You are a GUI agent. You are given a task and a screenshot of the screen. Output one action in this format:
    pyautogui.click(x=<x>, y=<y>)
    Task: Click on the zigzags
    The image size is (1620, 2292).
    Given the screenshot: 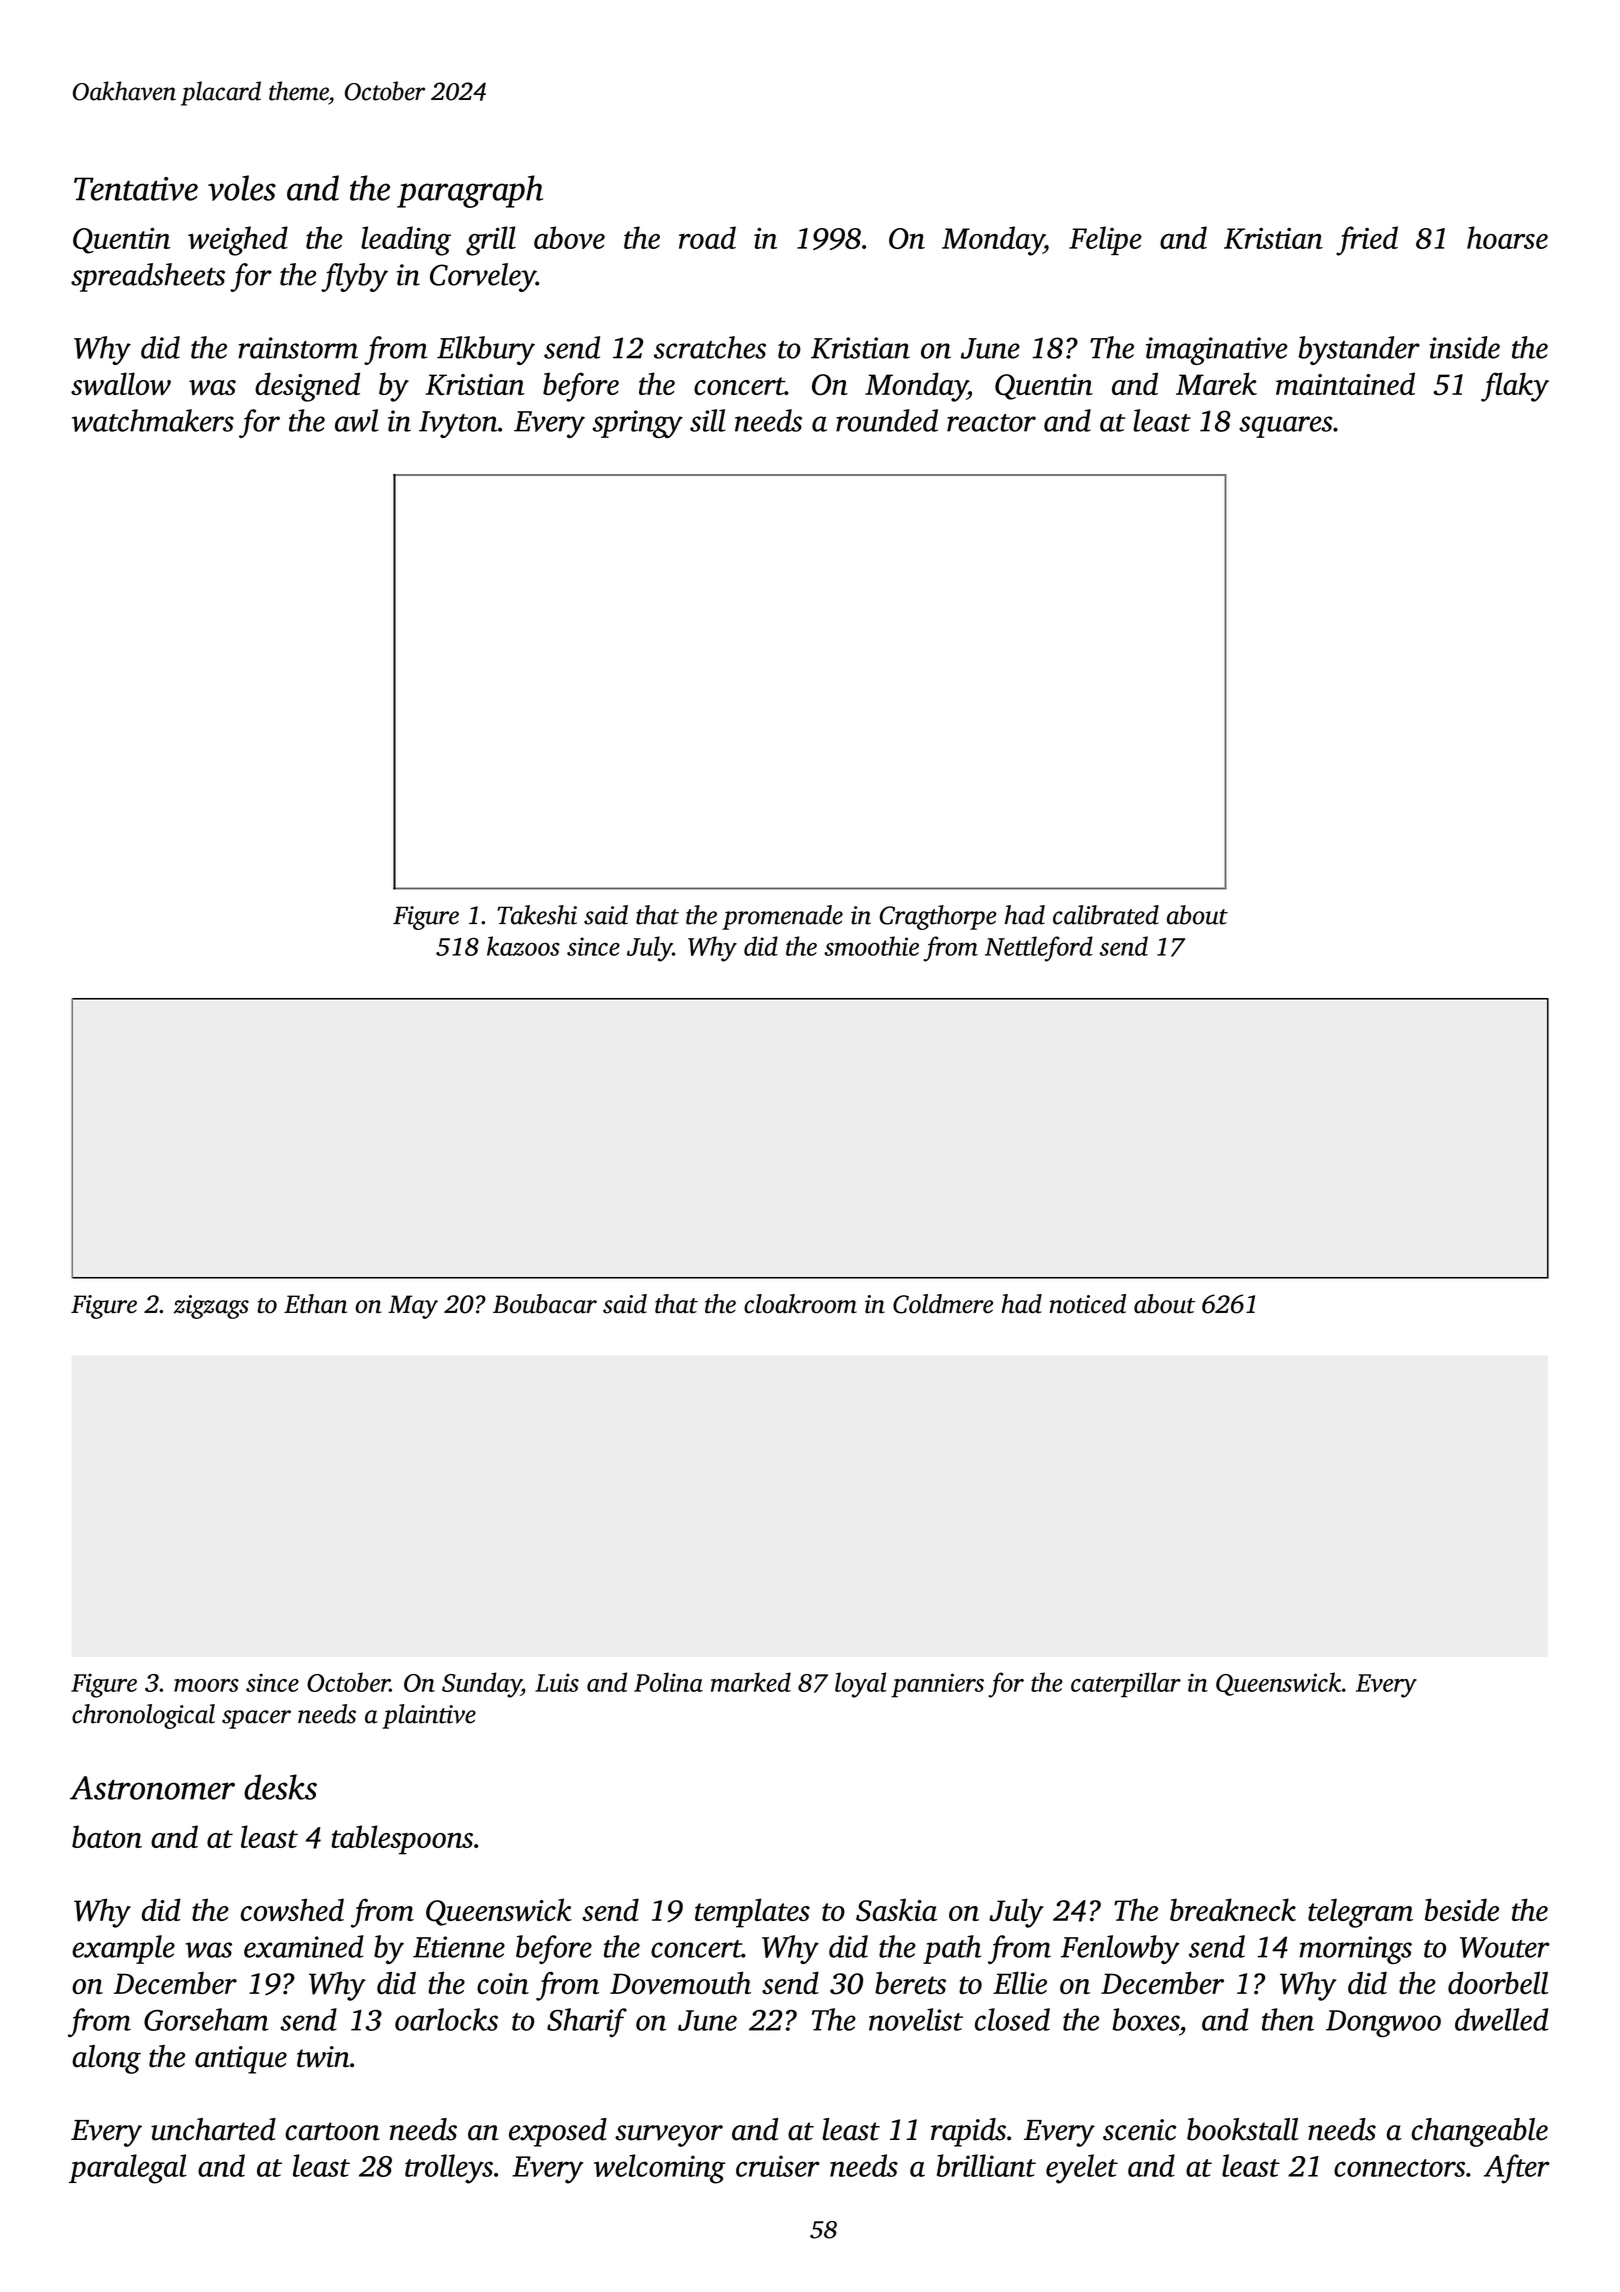 What is the action you would take?
    pyautogui.click(x=211, y=1307)
